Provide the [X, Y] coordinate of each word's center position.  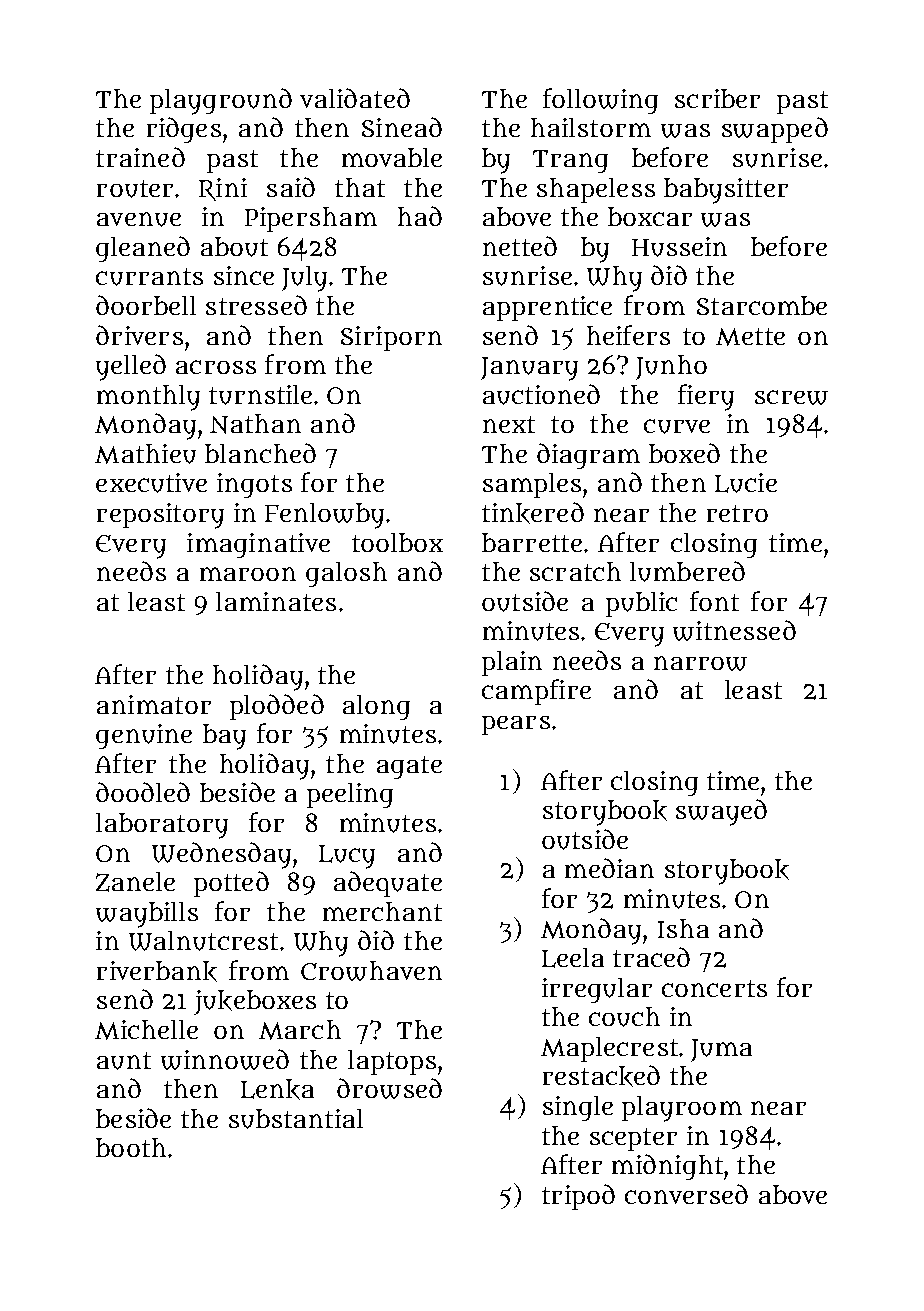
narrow [700, 663]
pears [516, 725]
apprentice [547, 308]
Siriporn [391, 338]
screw [791, 397]
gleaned [143, 249]
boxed [684, 453]
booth [131, 1147]
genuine [144, 736]
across [216, 367]
